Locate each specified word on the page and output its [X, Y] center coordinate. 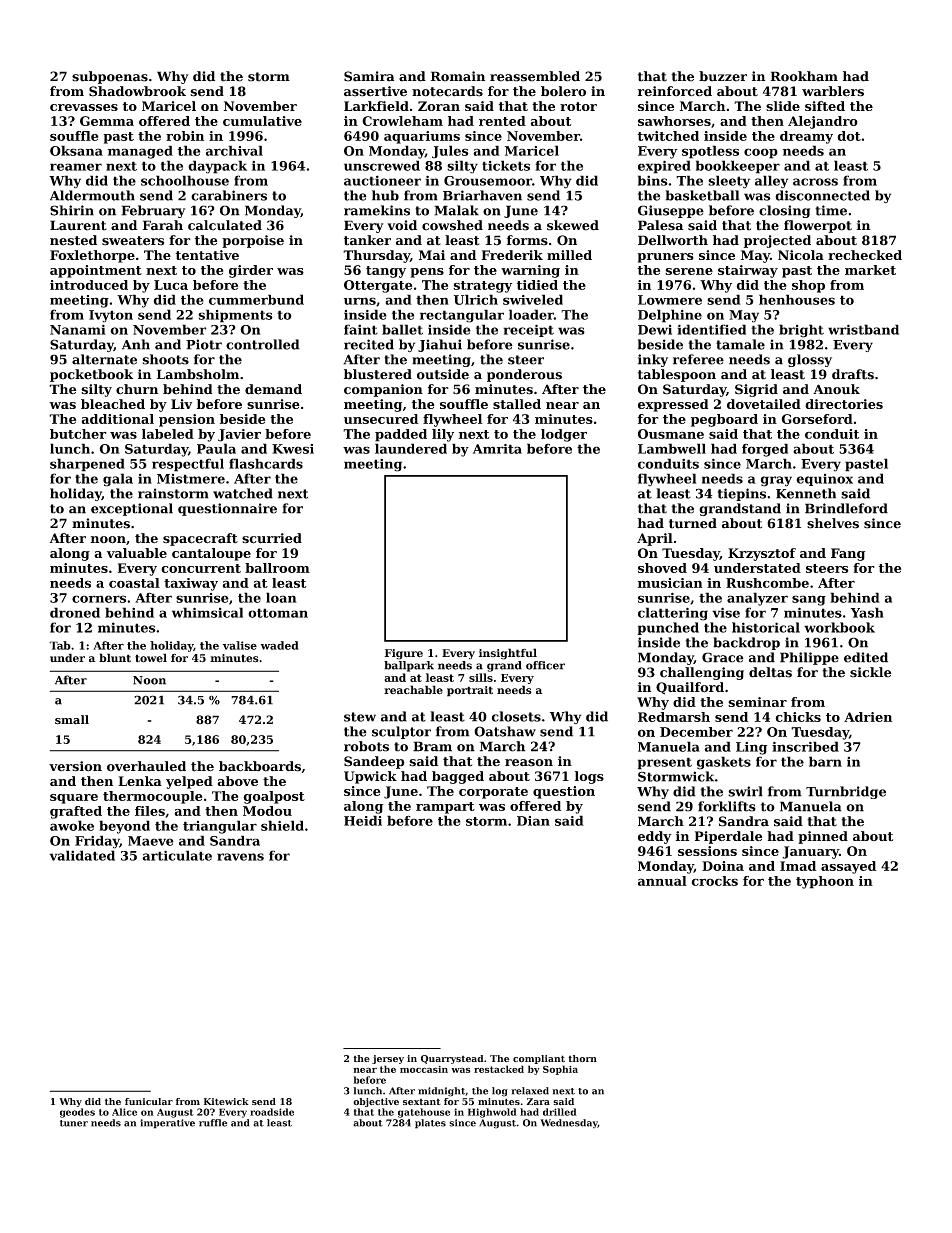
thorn [582, 1058]
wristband [863, 329]
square [74, 799]
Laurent [78, 225]
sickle [870, 672]
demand [273, 389]
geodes [77, 1113]
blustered [378, 374]
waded [280, 645]
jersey [388, 1059]
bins [653, 180]
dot [849, 136]
